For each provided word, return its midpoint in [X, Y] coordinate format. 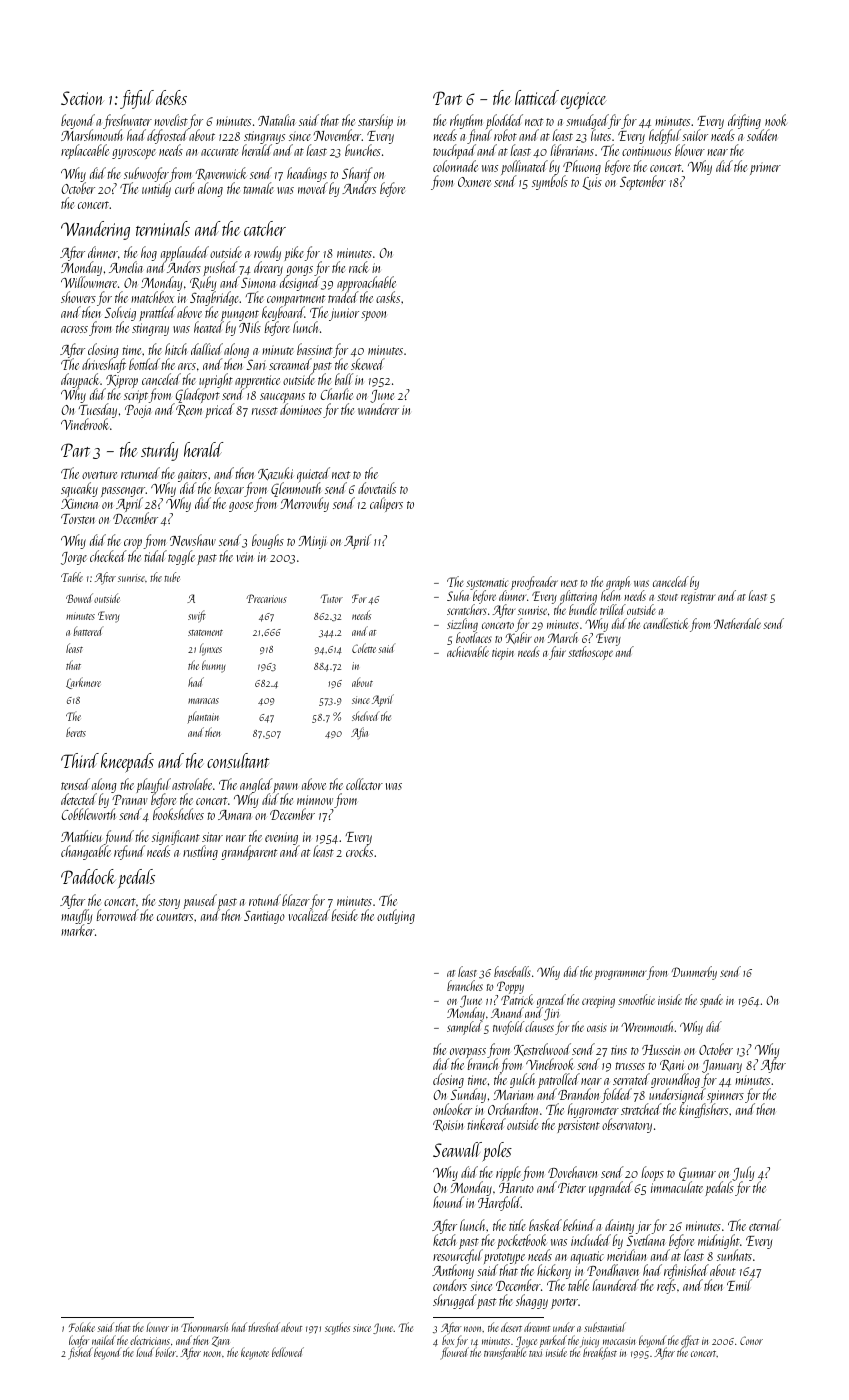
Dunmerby [694, 973]
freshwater [127, 122]
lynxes [210, 650]
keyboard [283, 314]
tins [619, 1050]
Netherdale [737, 623]
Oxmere [474, 182]
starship [375, 121]
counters [175, 917]
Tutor [332, 598]
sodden [762, 135]
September [643, 182]
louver [157, 1327]
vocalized [309, 915]
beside [345, 915]
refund [129, 853]
